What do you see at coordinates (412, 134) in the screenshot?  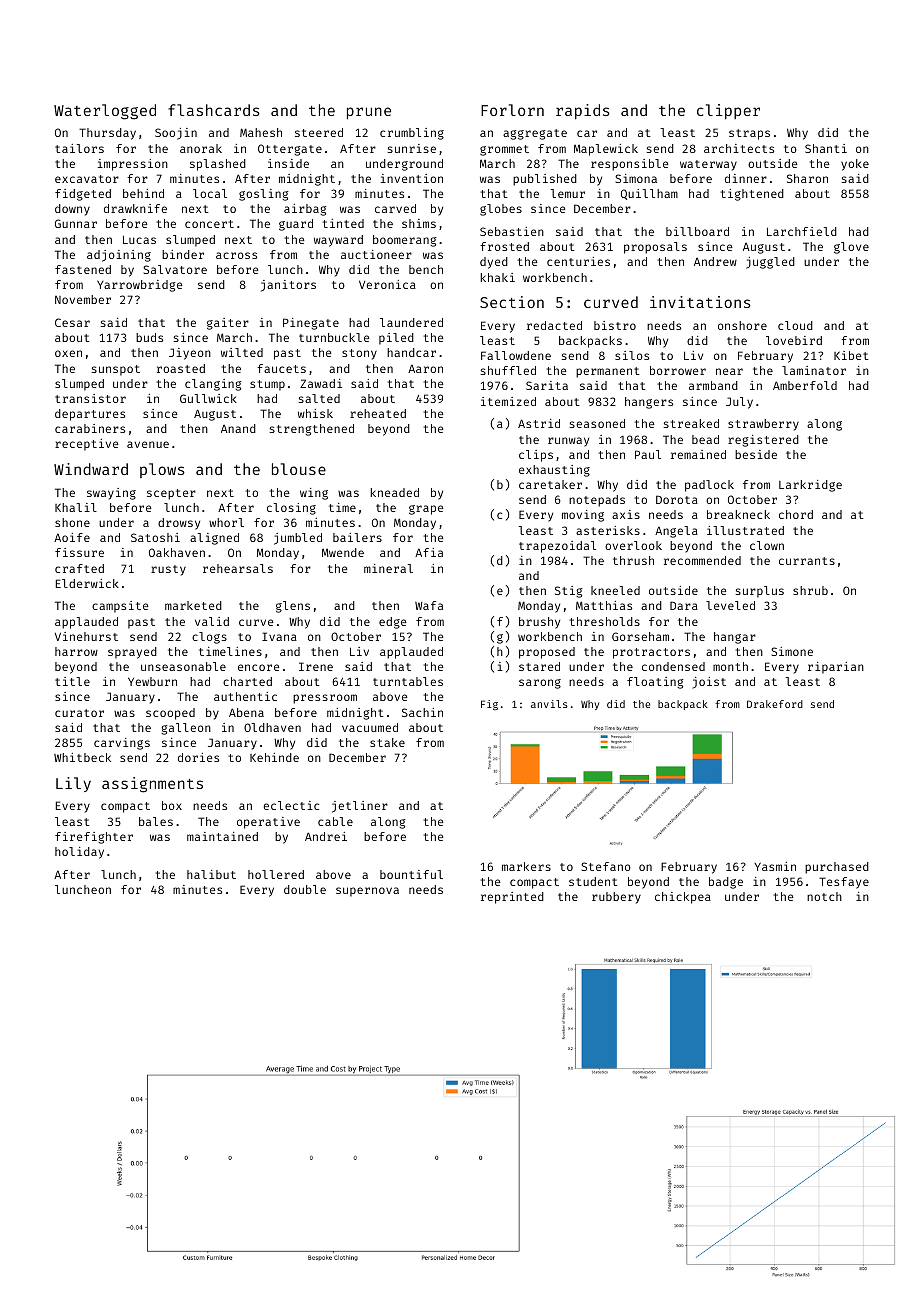 I see `crumbling` at bounding box center [412, 134].
